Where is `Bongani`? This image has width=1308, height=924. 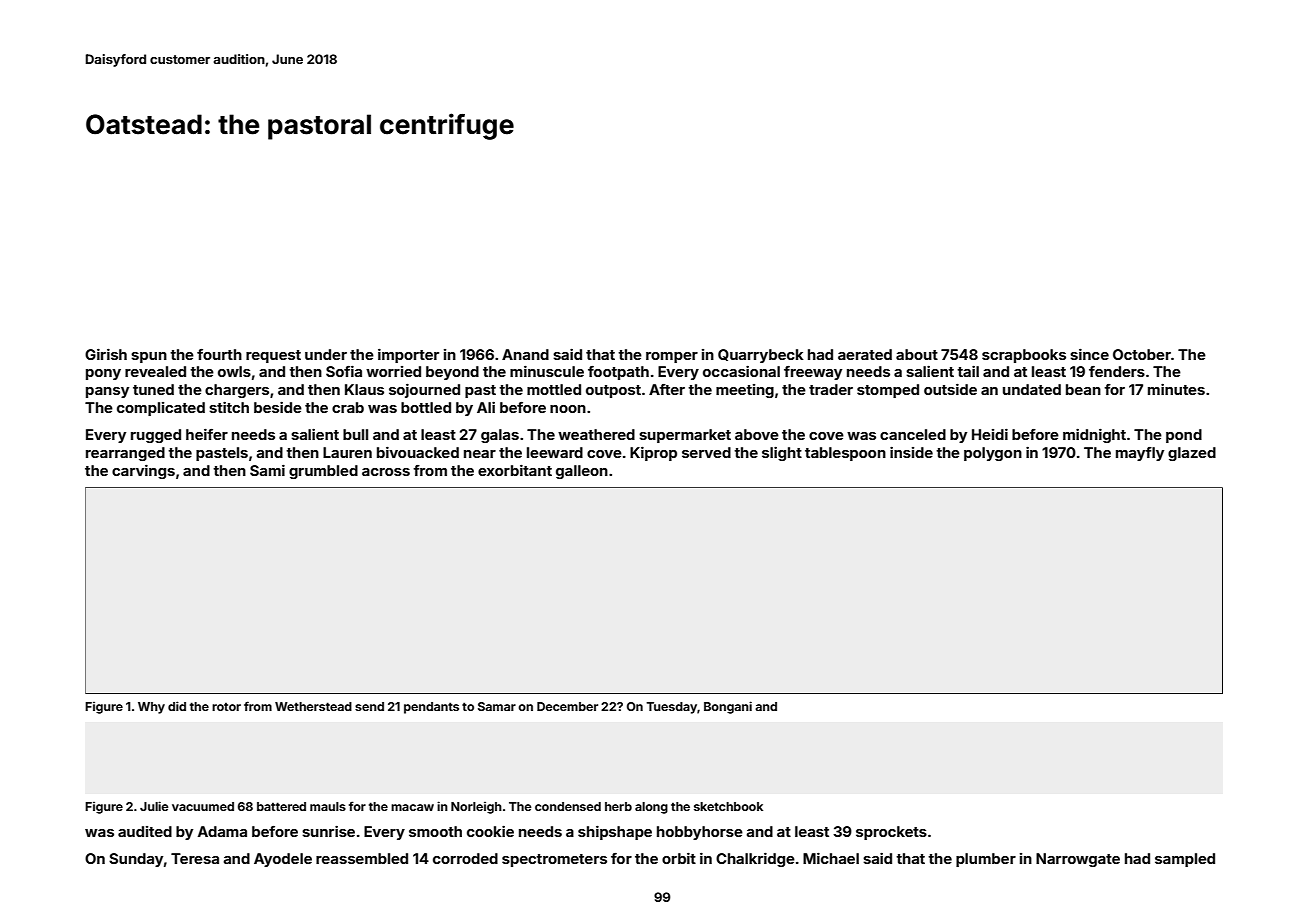 Bongani is located at coordinates (728, 707).
